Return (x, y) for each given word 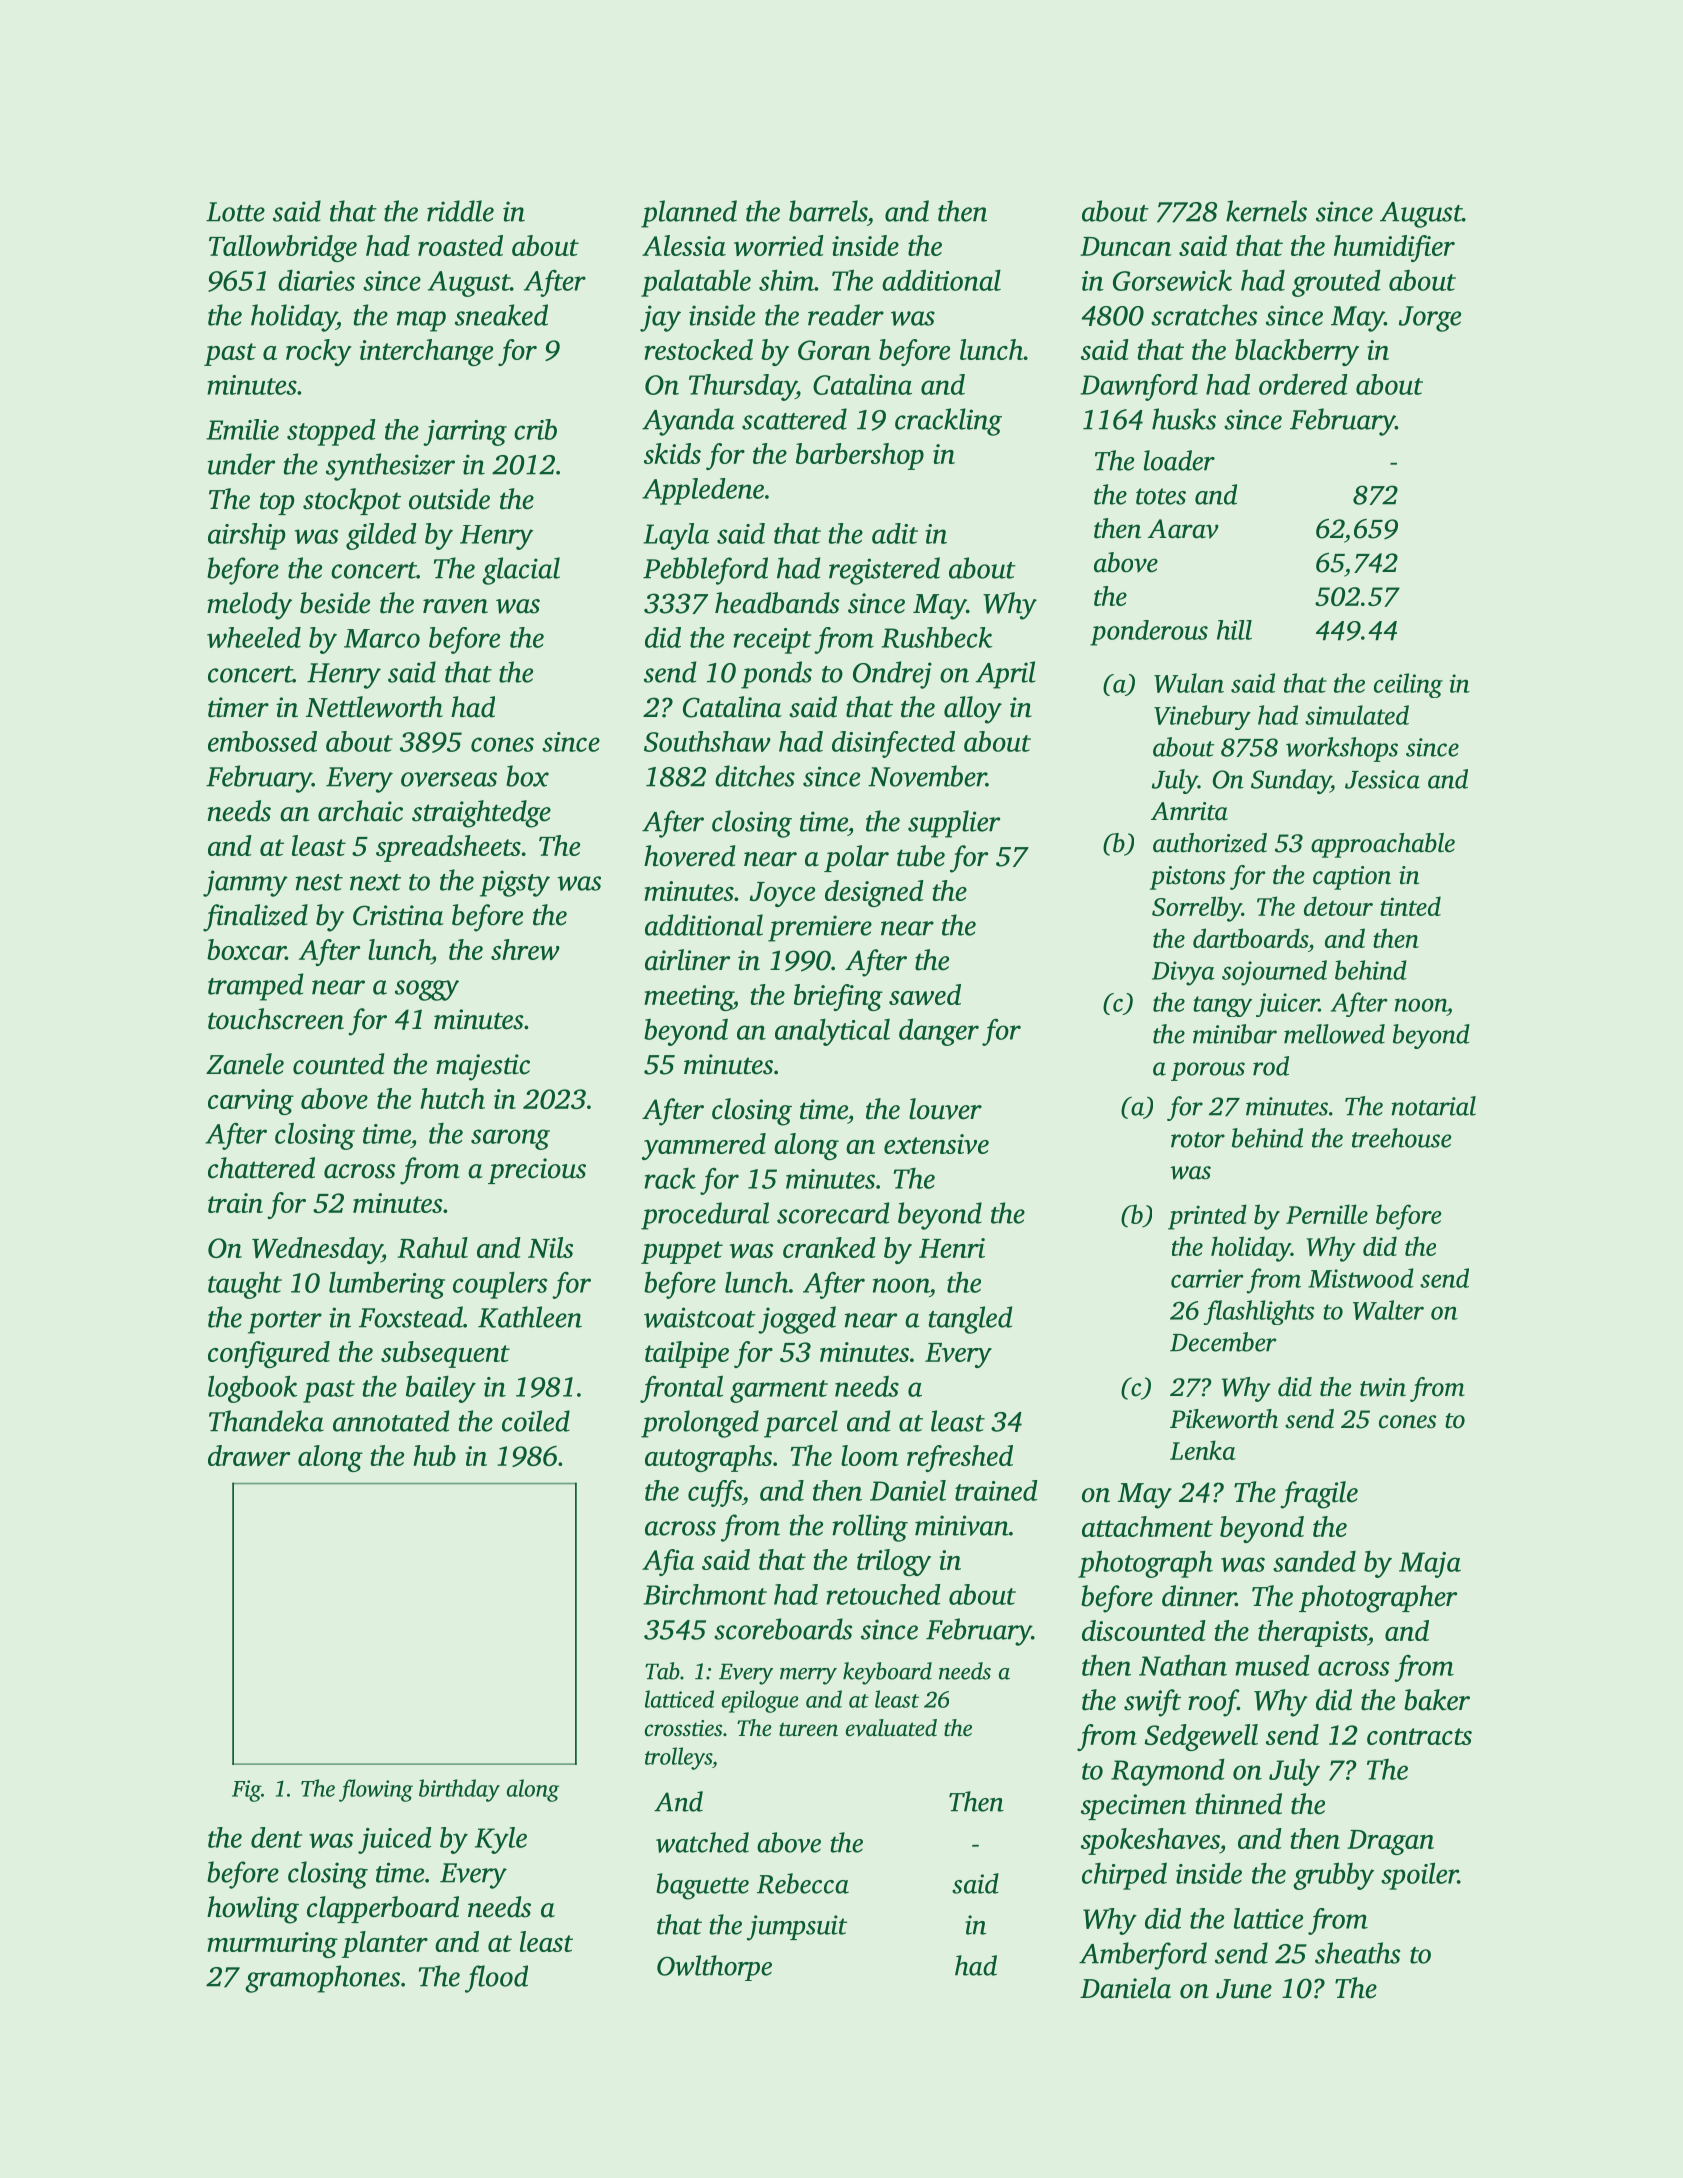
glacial (521, 571)
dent (276, 1837)
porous (1208, 1071)
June (1244, 1989)
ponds (776, 675)
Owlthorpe (714, 1968)
